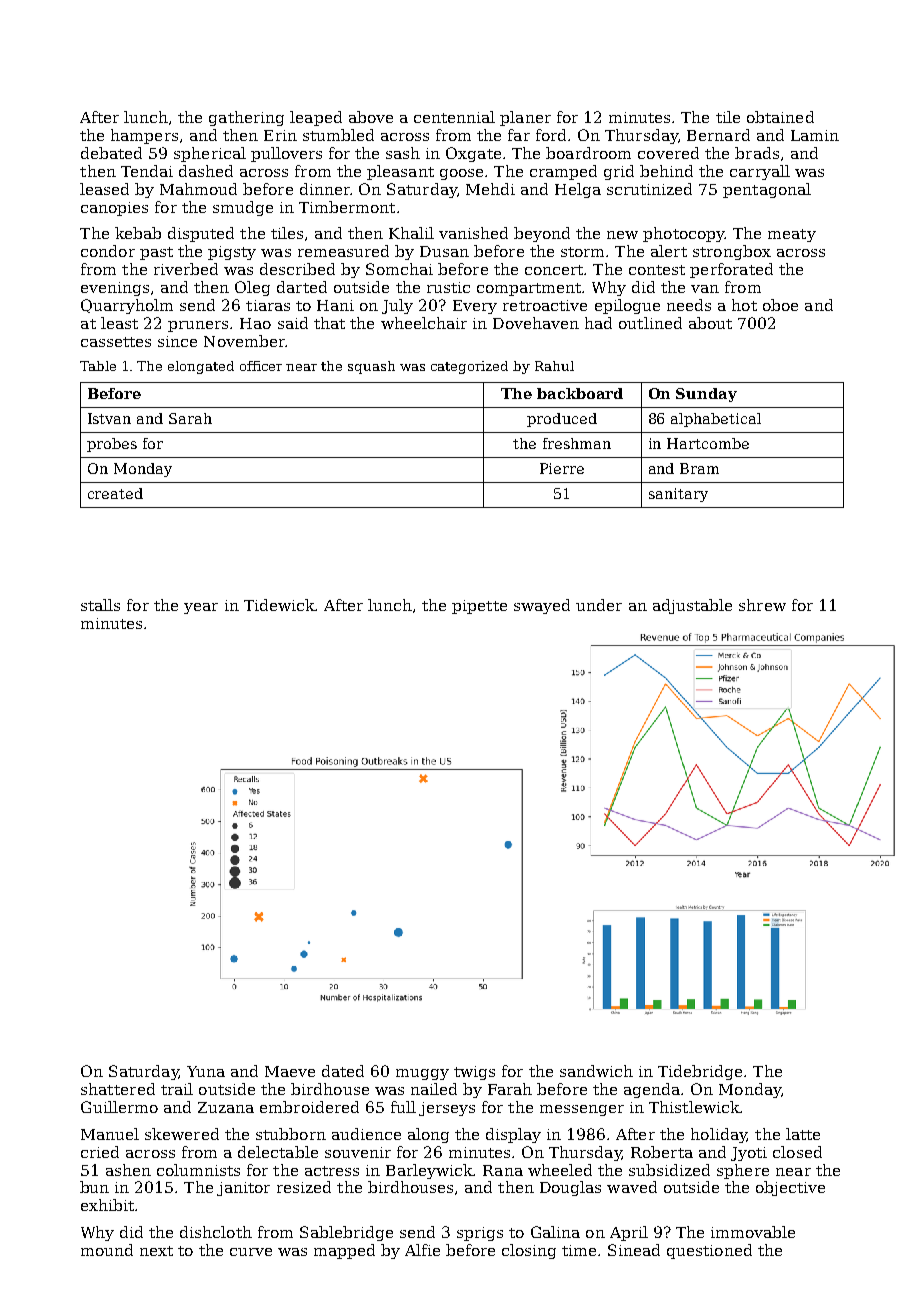 The image size is (924, 1308). Describe the element at coordinates (513, 1135) in the page. I see `display` at that location.
